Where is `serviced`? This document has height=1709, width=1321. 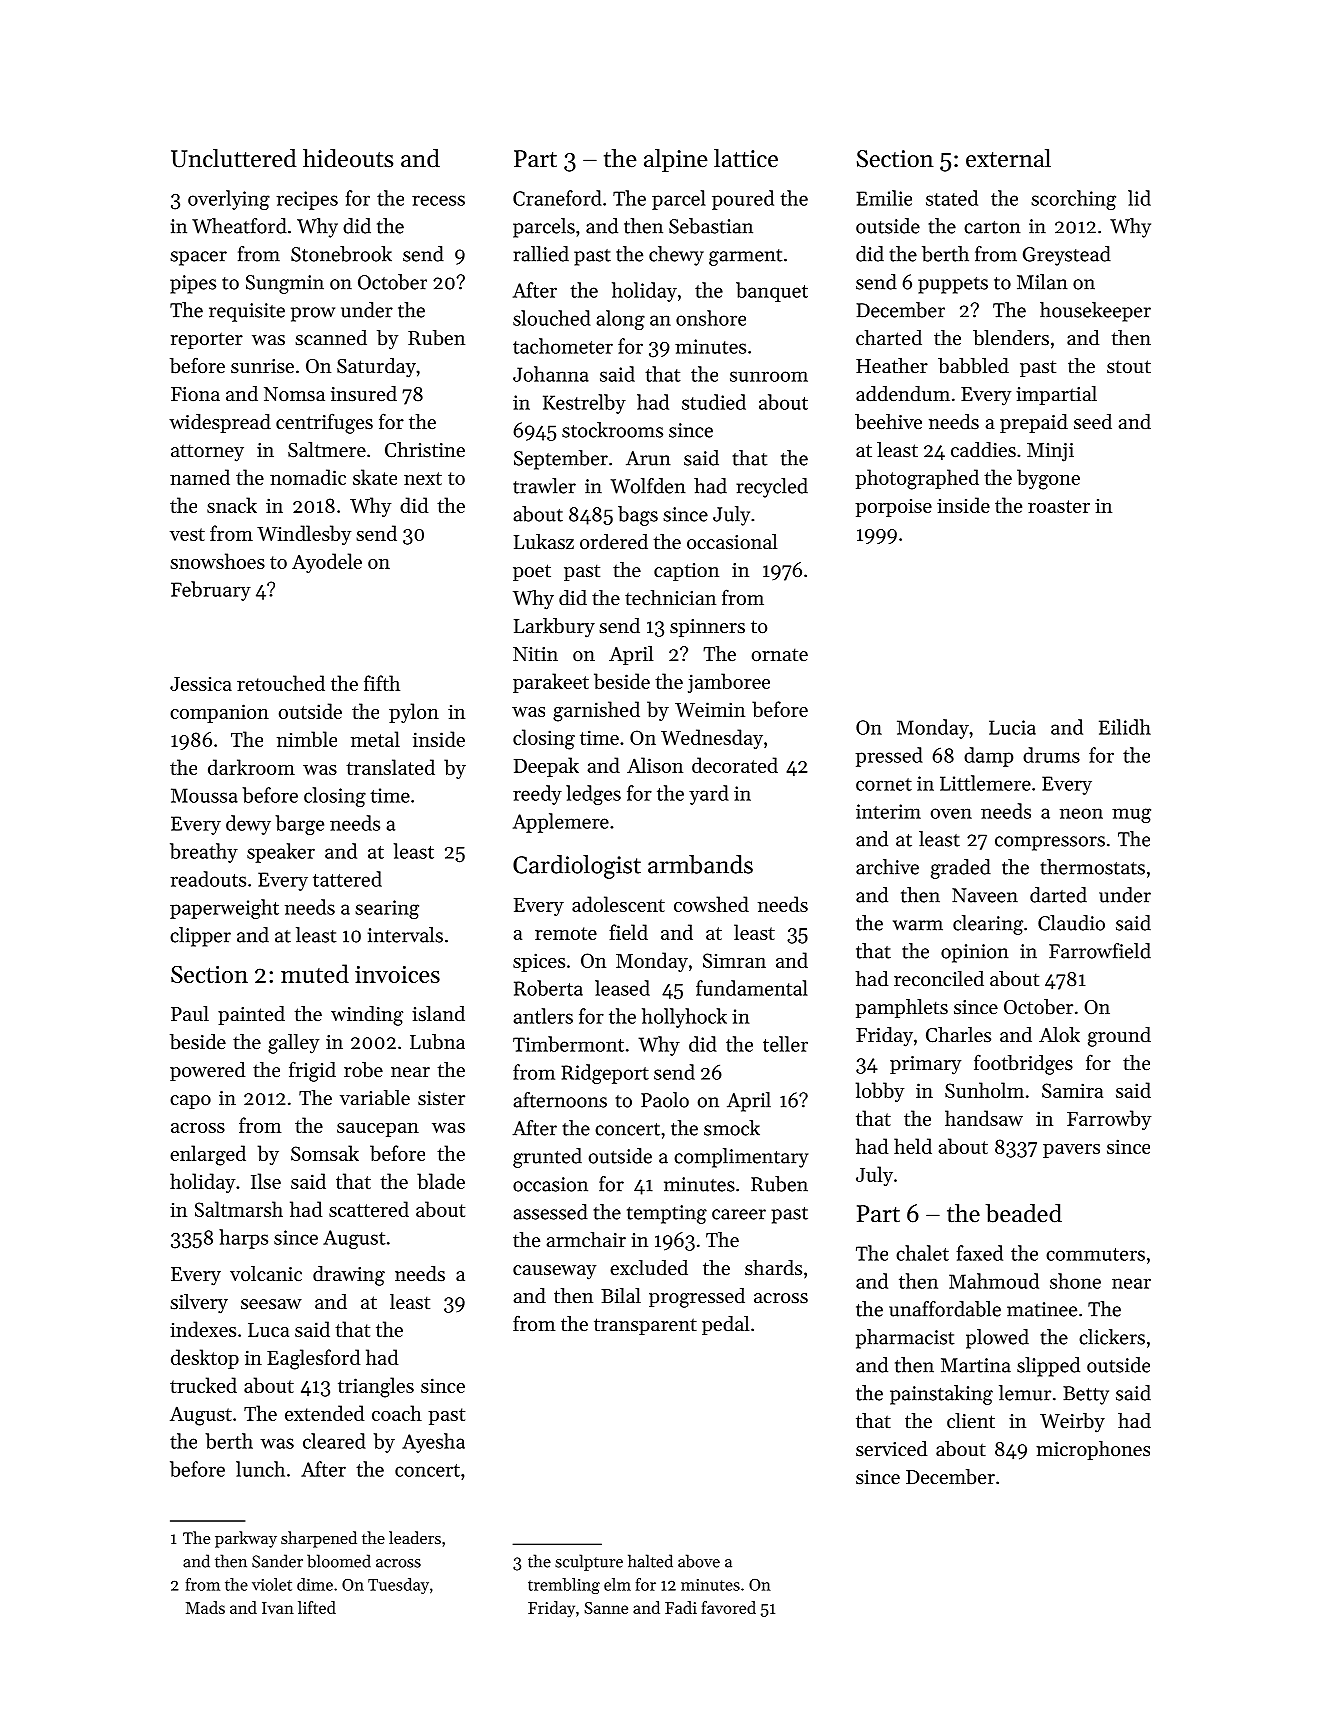
serviced is located at coordinates (891, 1448).
